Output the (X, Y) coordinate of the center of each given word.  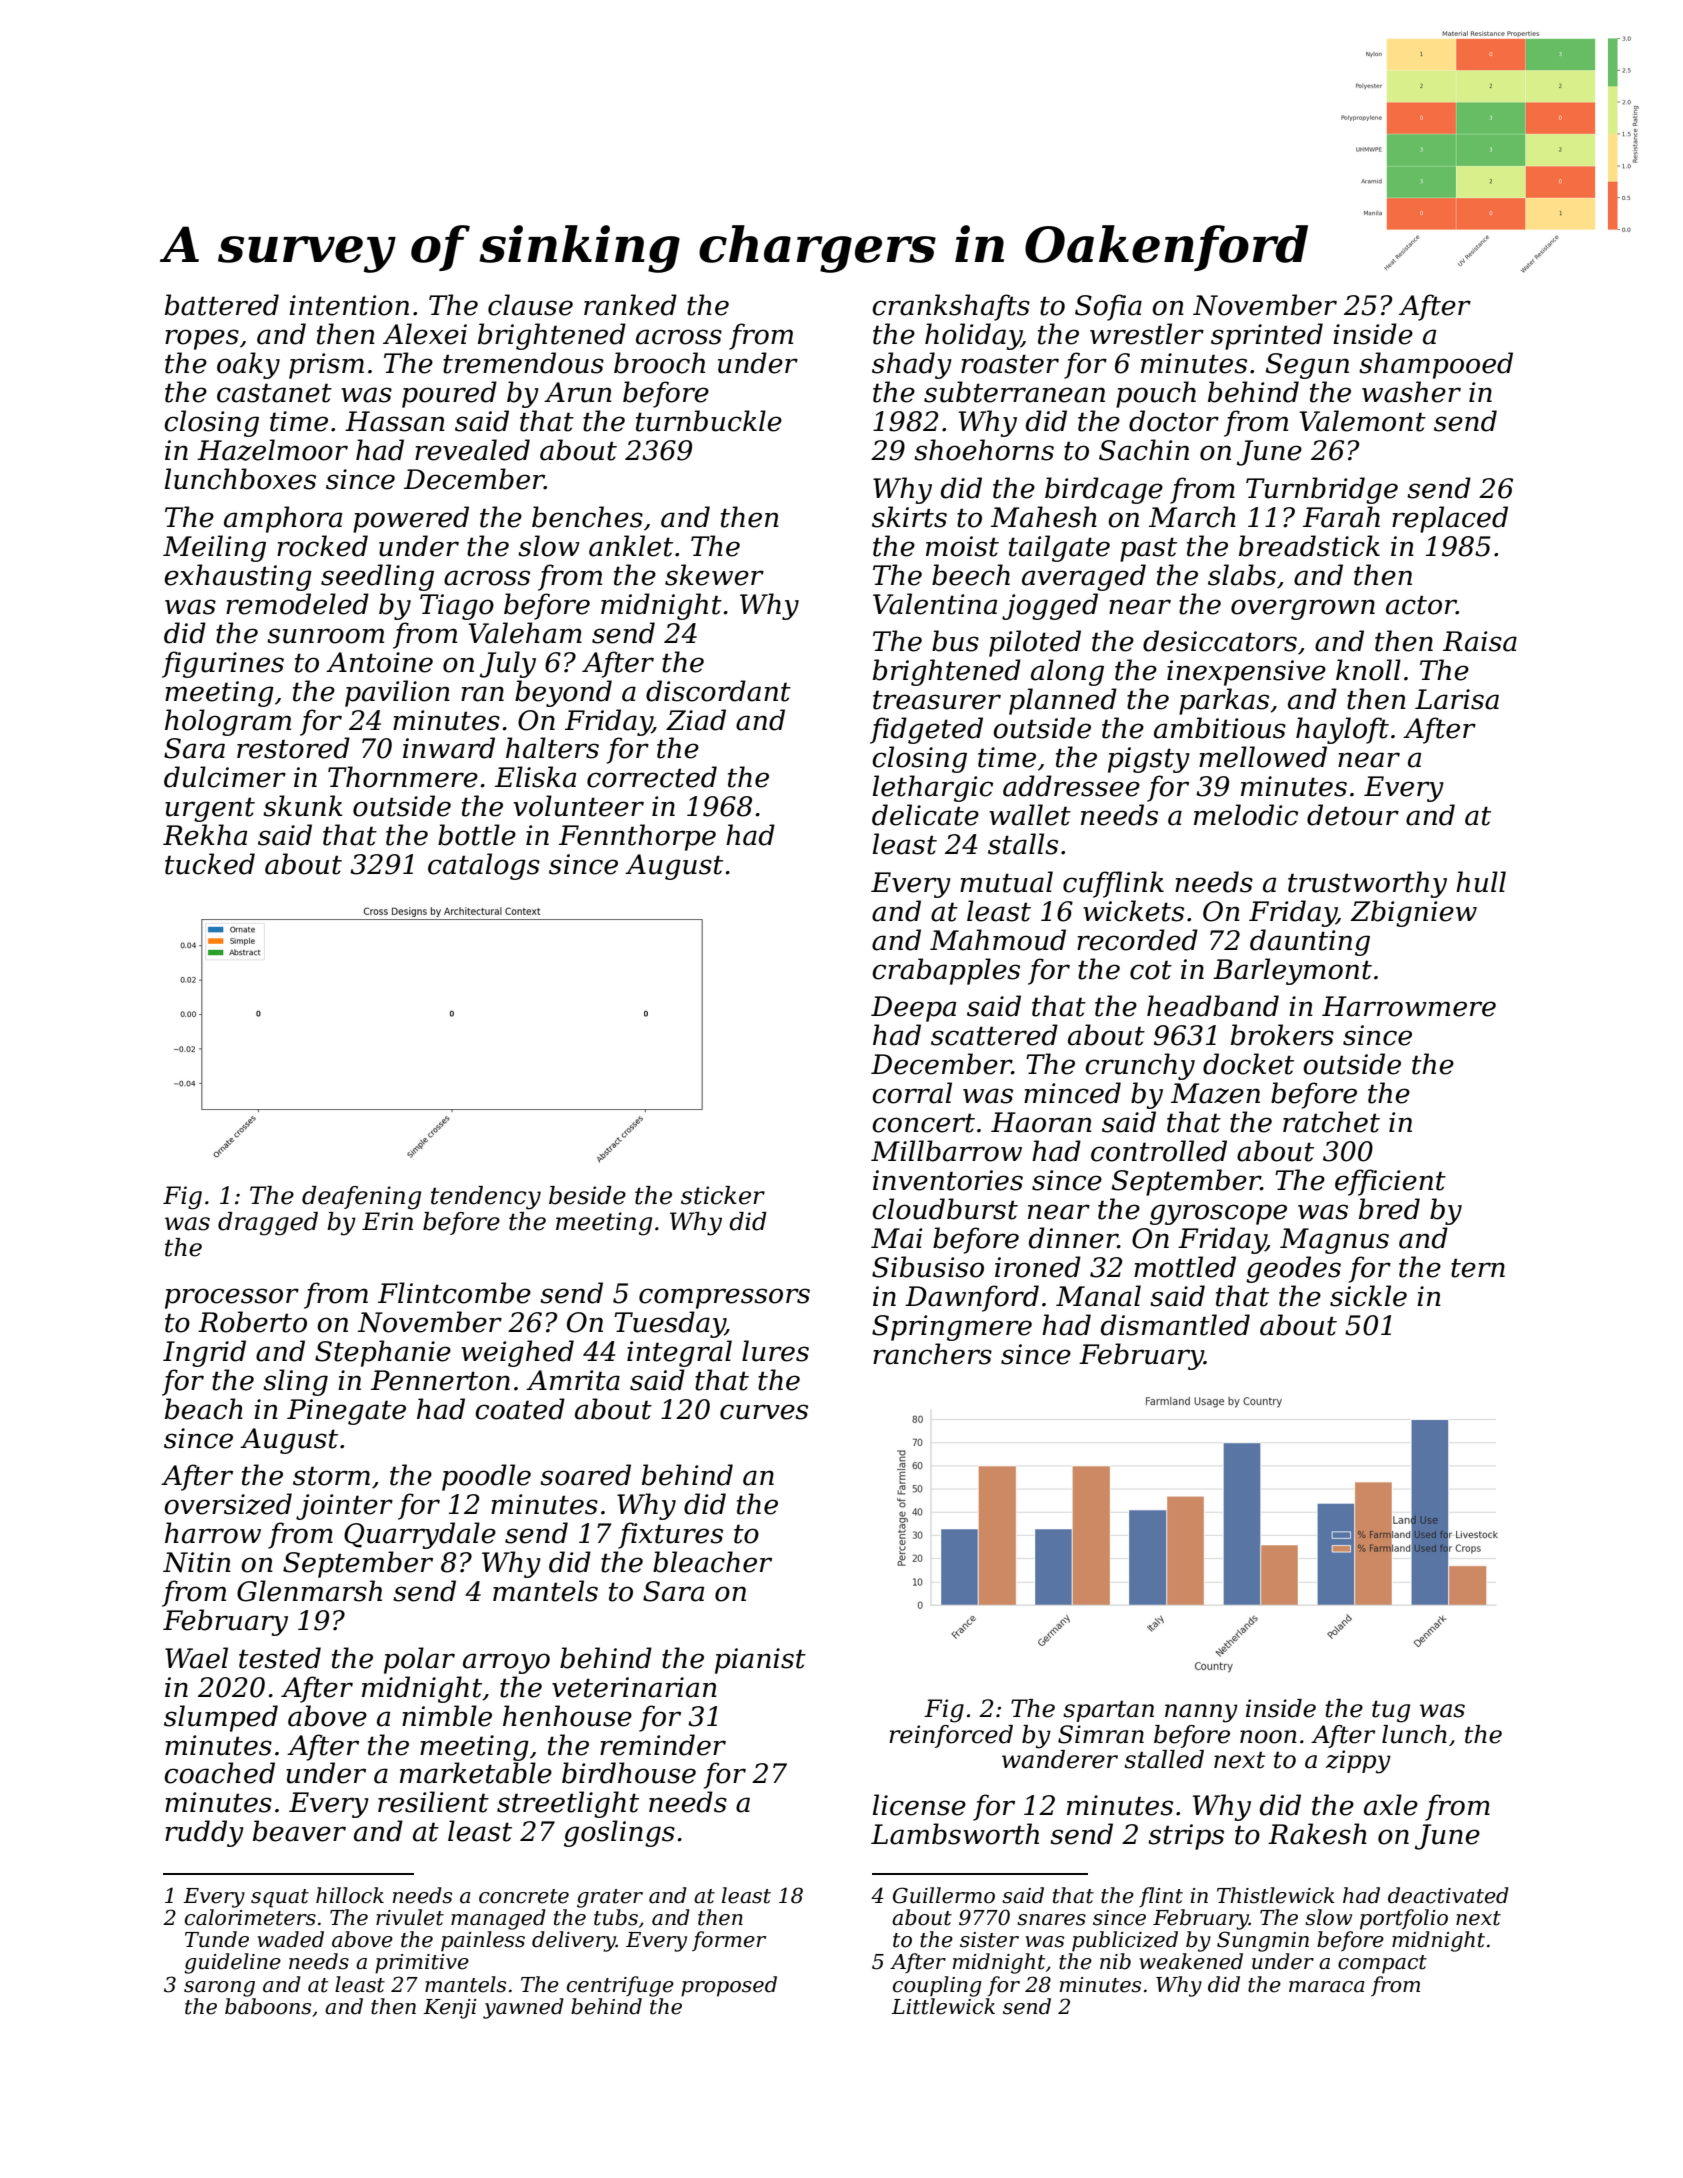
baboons (268, 2006)
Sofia (1108, 307)
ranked (630, 305)
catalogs (484, 866)
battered (222, 305)
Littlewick (943, 2006)
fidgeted (926, 730)
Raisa (1480, 641)
